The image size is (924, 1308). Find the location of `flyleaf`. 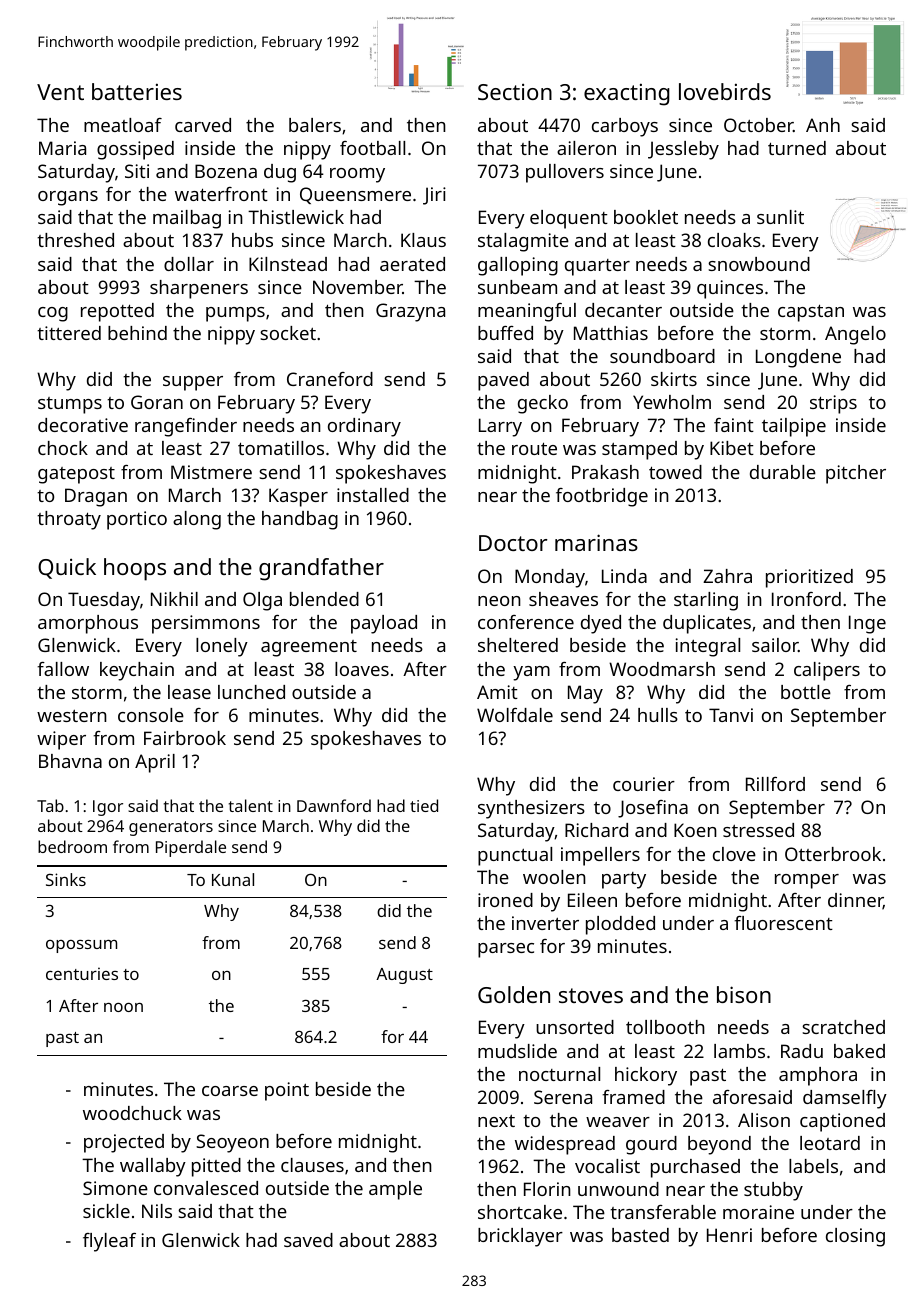

flyleaf is located at coordinates (109, 1242).
